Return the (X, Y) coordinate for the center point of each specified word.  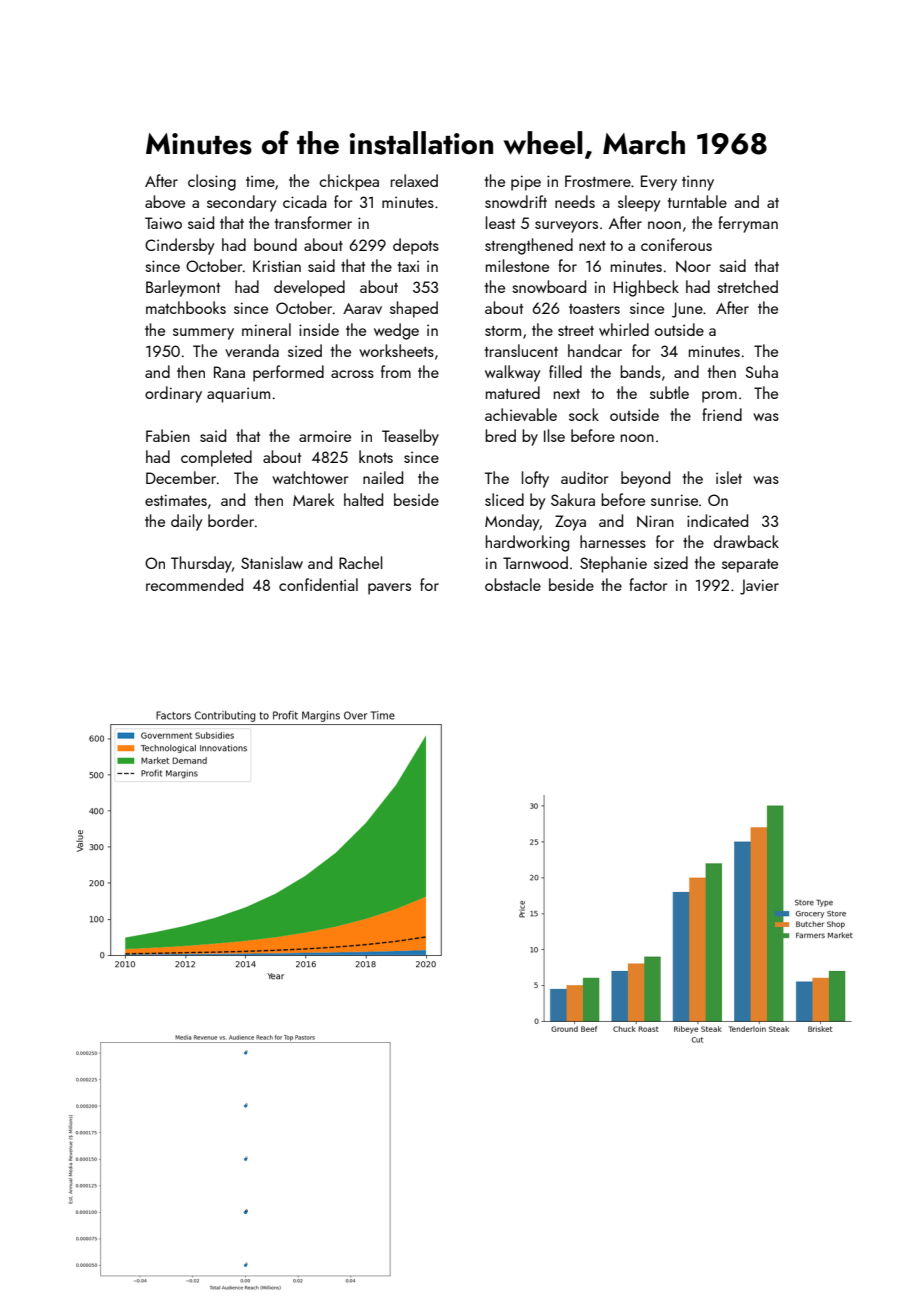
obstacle (513, 584)
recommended (194, 584)
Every (659, 183)
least (500, 222)
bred (500, 435)
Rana (229, 372)
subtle (669, 392)
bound (275, 244)
